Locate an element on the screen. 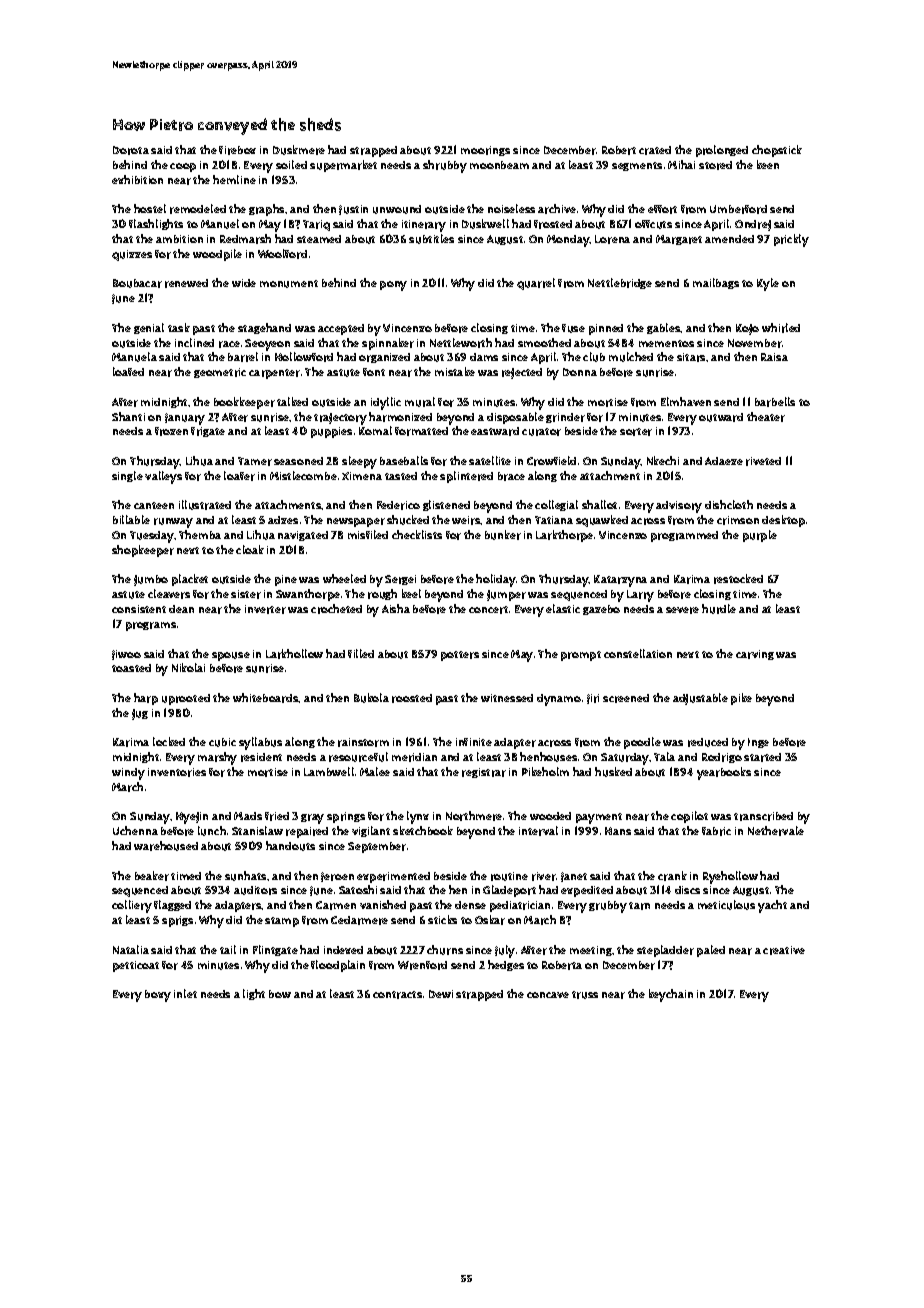 The image size is (924, 1308). infinite is located at coordinates (474, 742).
